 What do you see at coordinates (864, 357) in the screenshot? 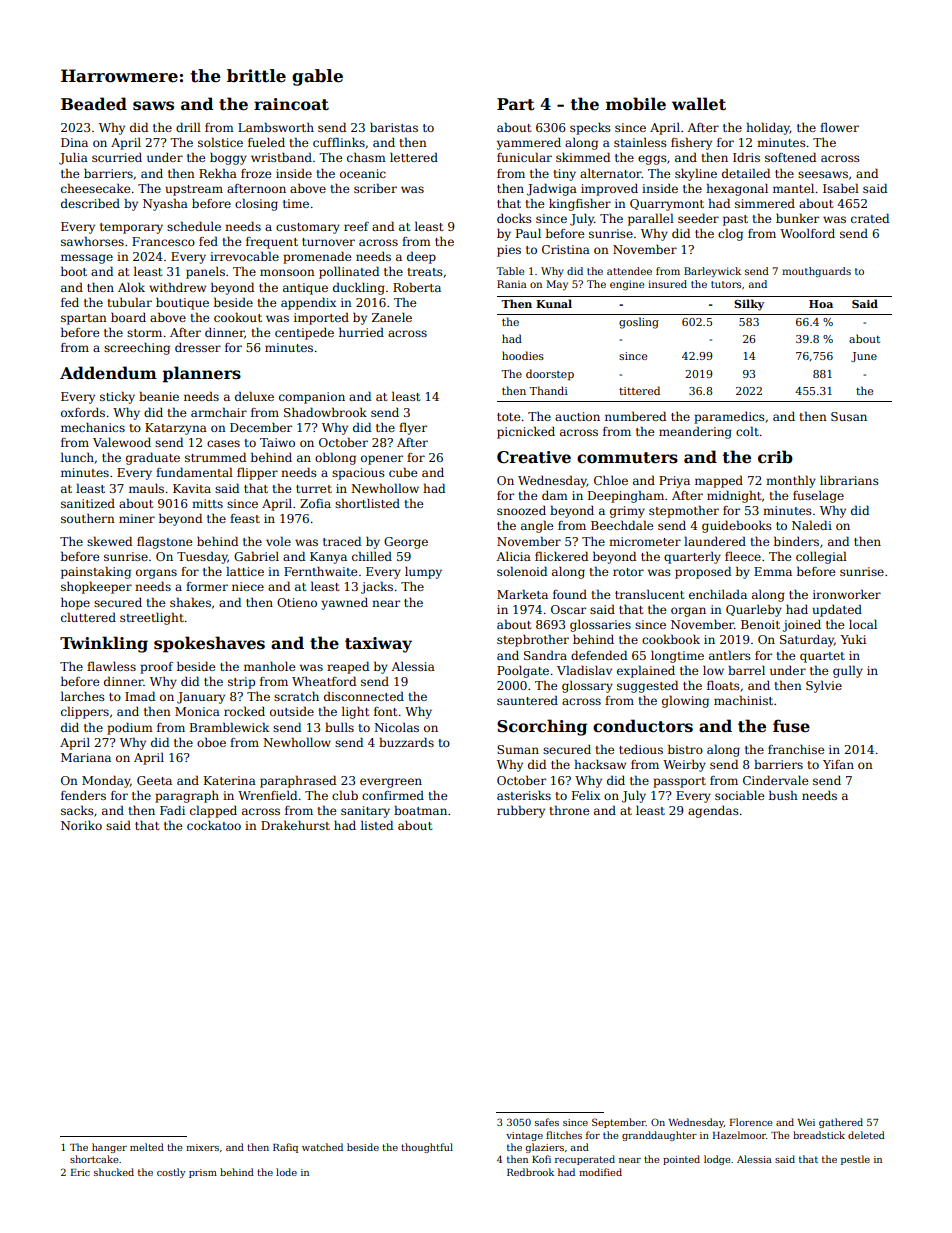
I see `June` at bounding box center [864, 357].
